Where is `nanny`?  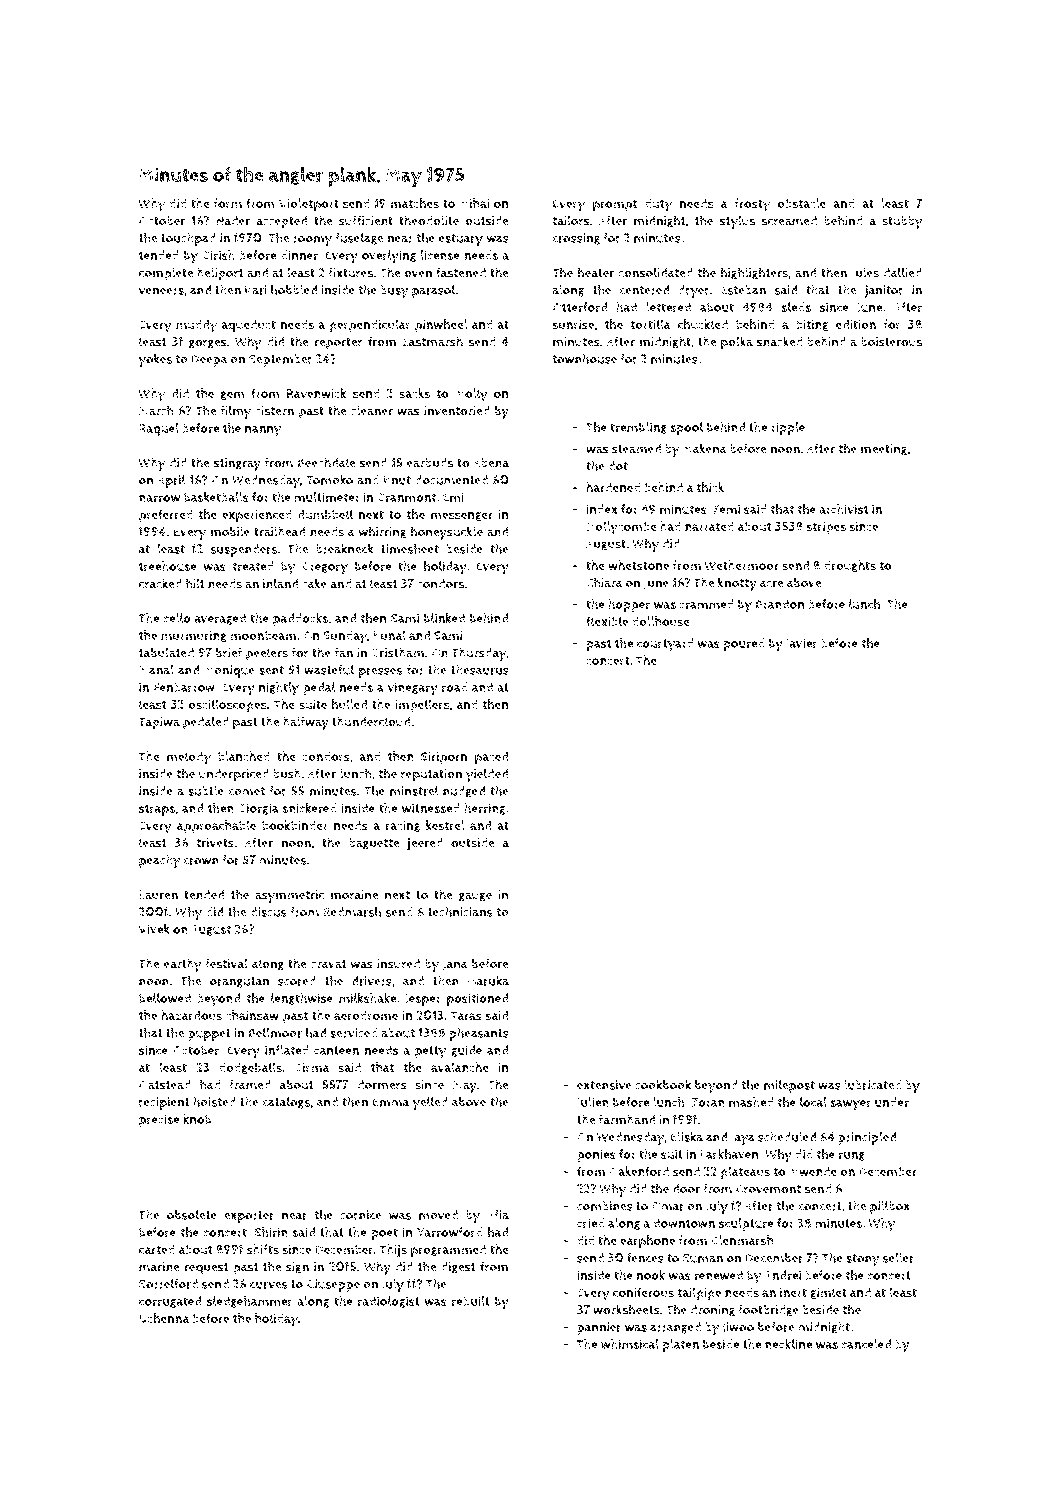
nanny is located at coordinates (263, 431).
